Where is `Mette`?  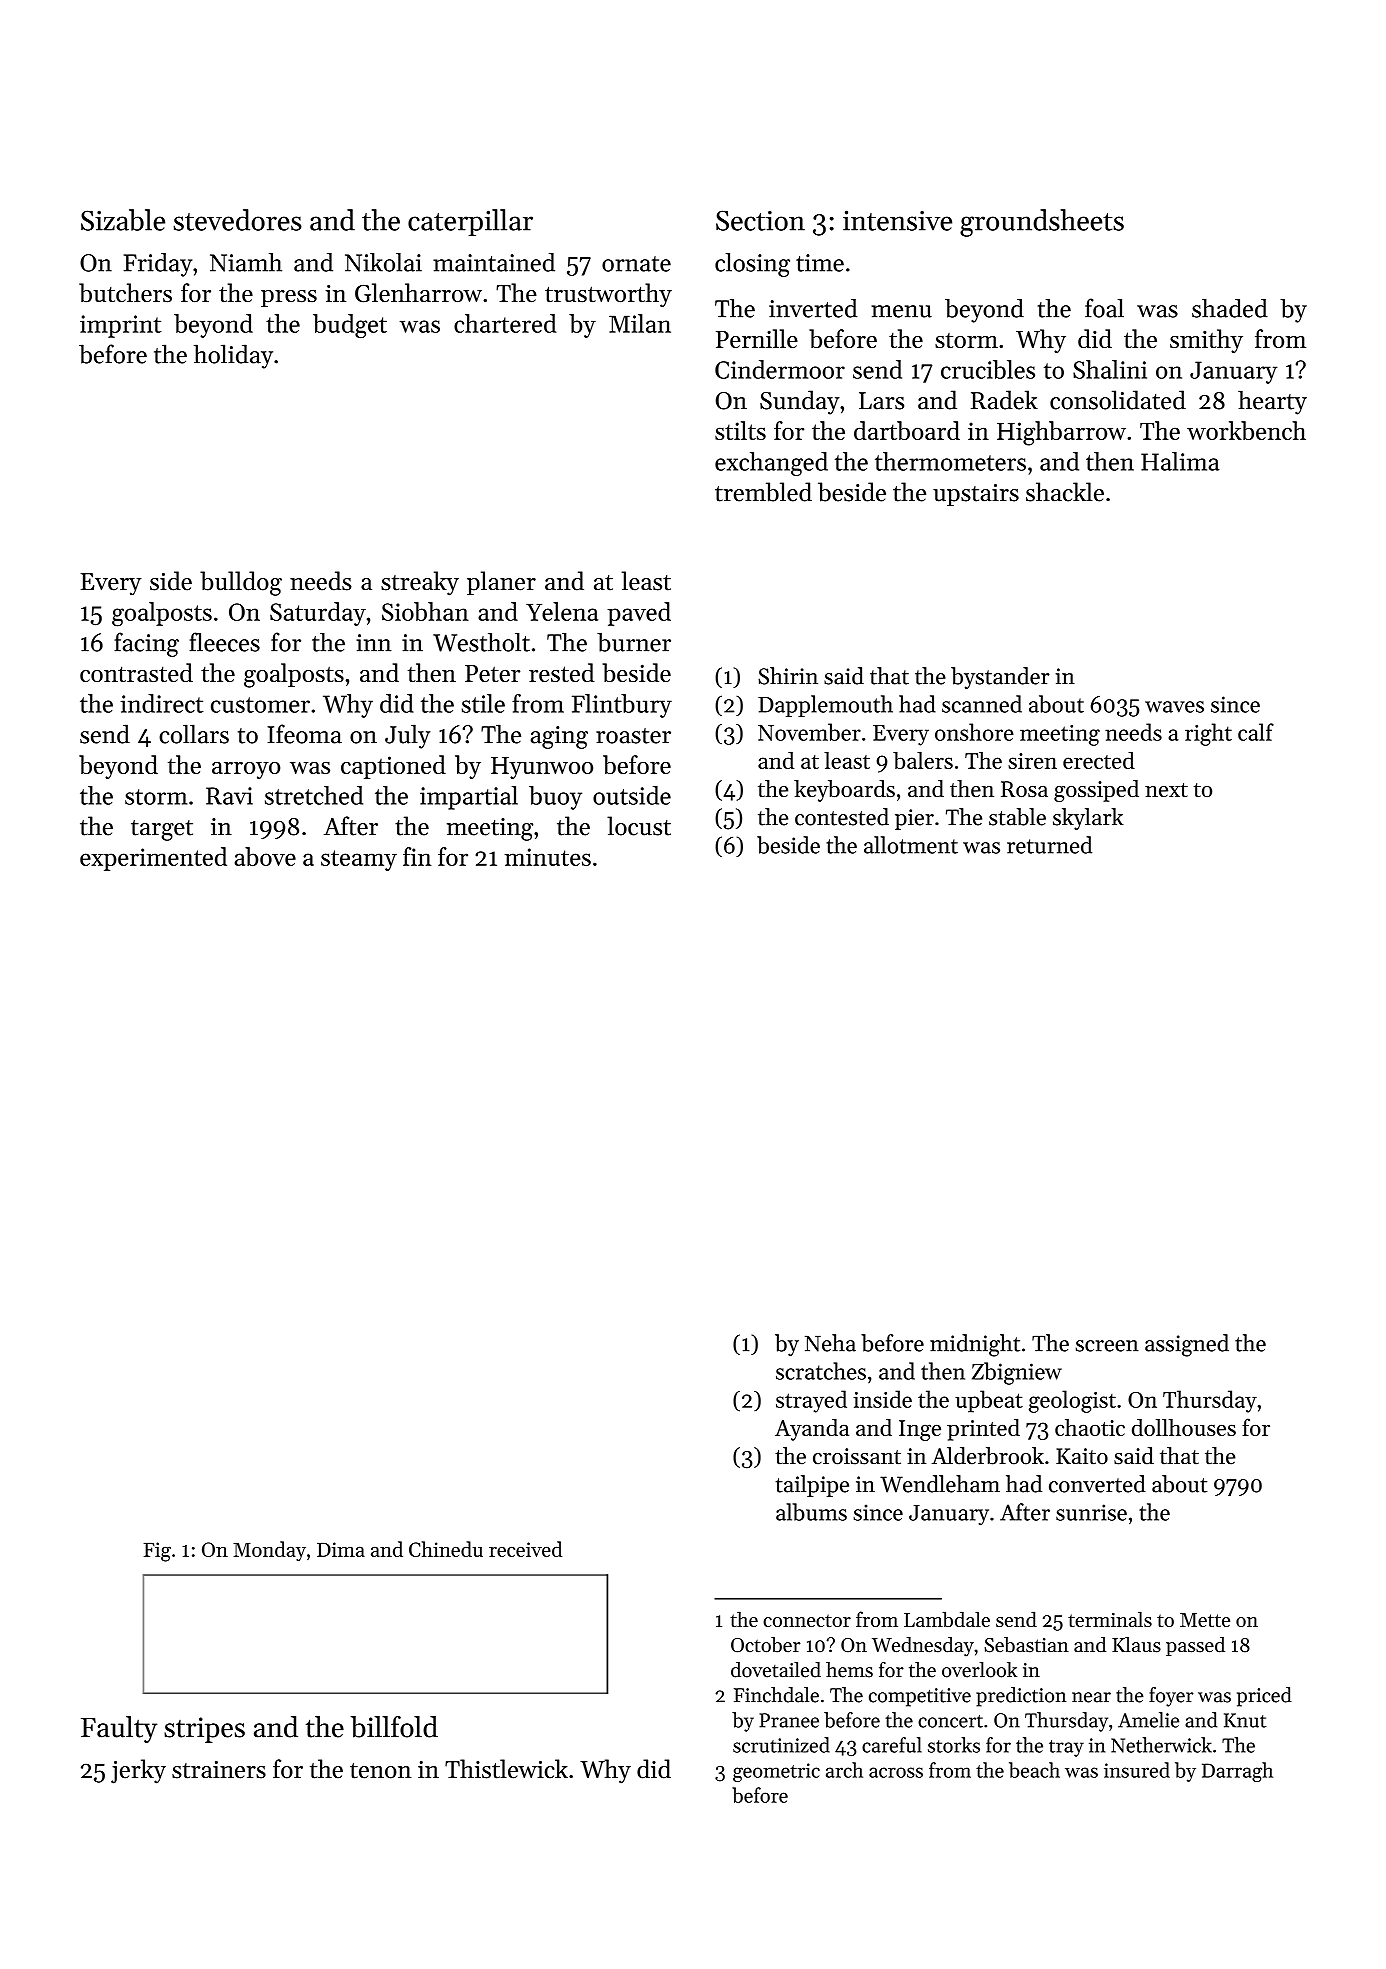 Mette is located at coordinates (1205, 1620).
